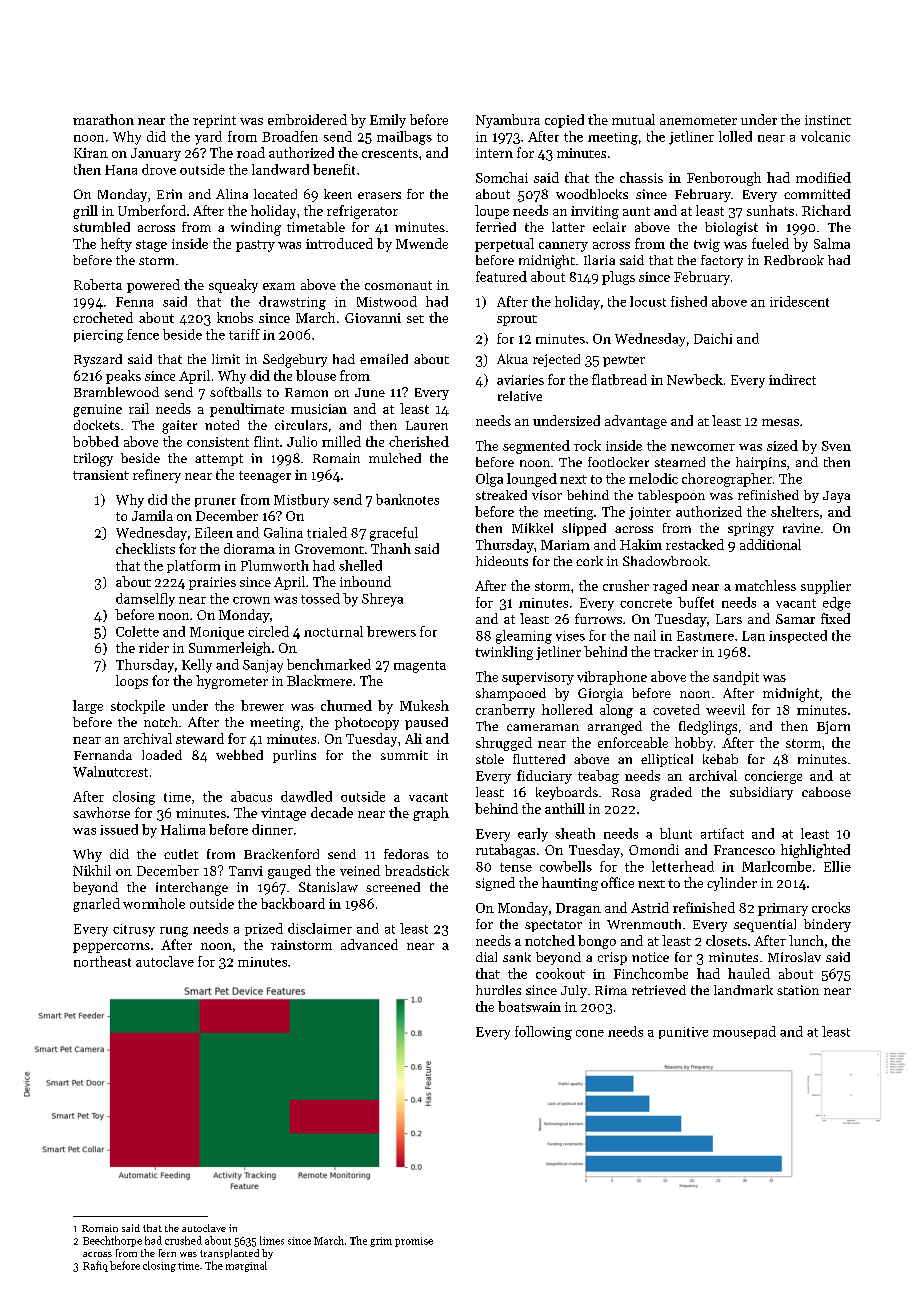  I want to click on Hana, so click(121, 170).
